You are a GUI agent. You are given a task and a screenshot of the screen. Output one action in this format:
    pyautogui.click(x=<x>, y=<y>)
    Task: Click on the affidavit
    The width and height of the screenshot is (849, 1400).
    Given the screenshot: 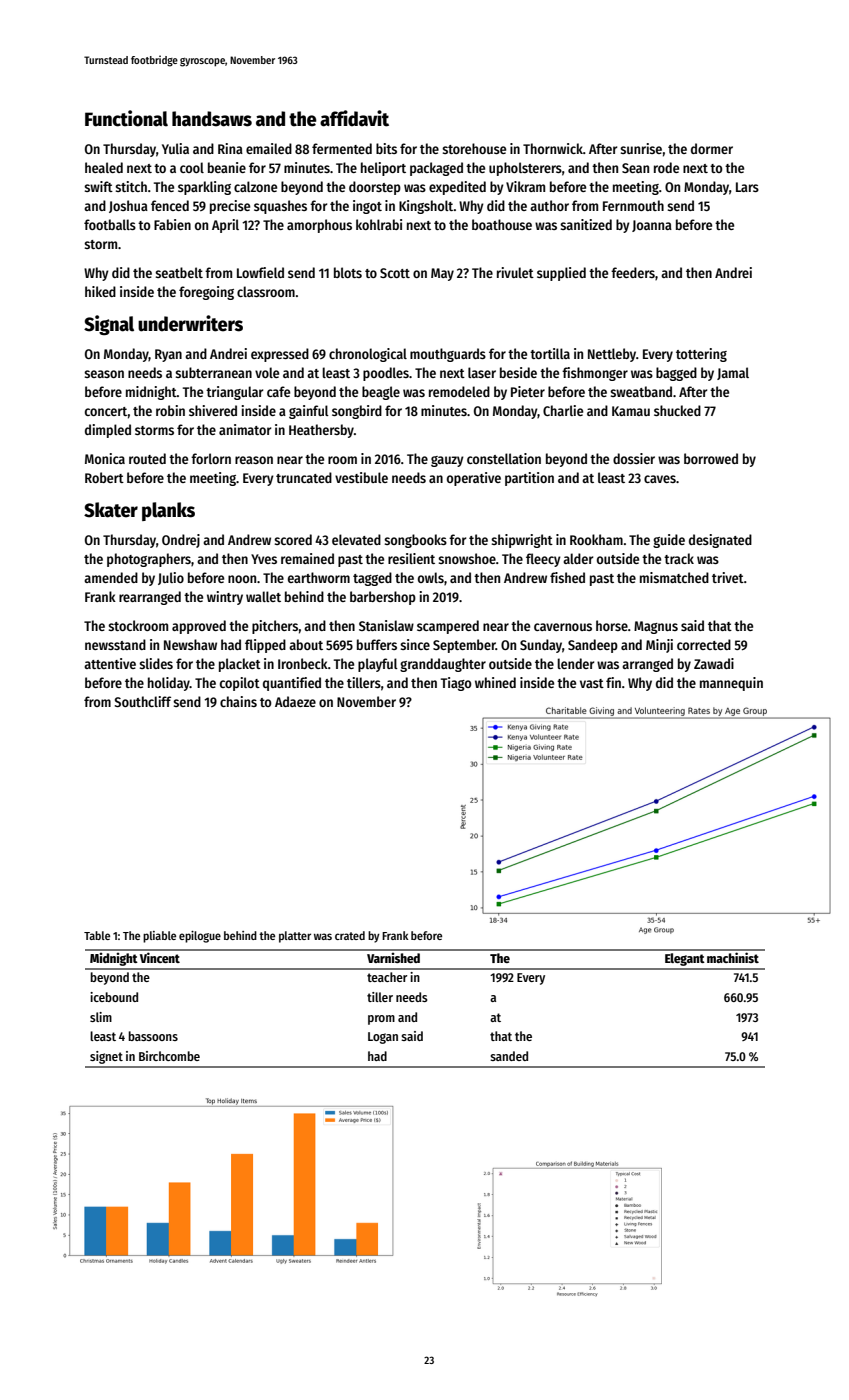 What is the action you would take?
    pyautogui.click(x=354, y=118)
